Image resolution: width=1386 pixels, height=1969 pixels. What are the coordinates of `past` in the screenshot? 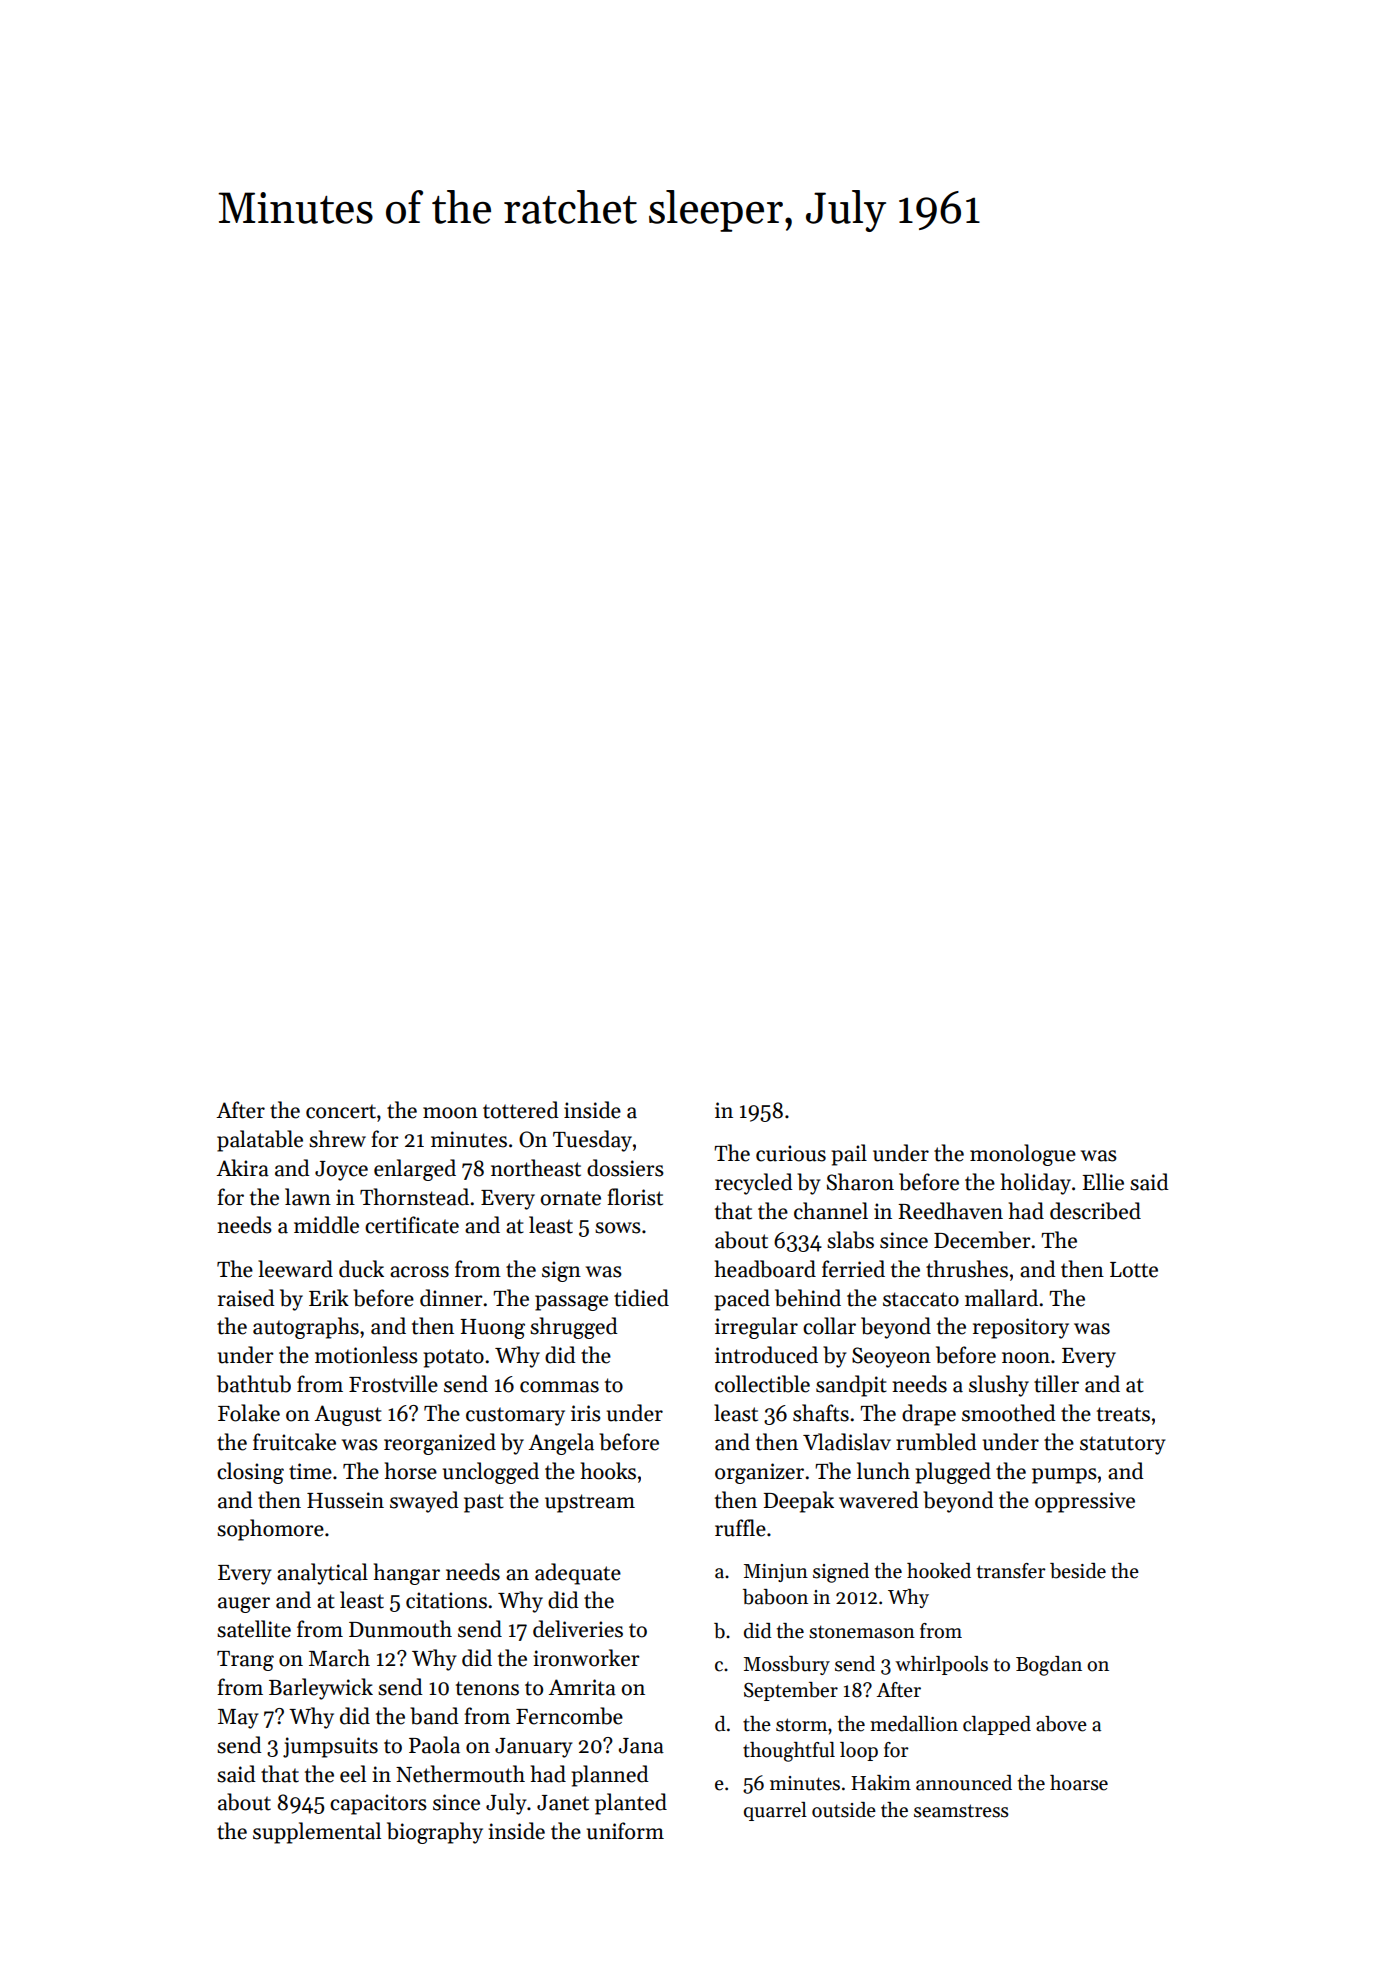 It's located at (484, 1503).
